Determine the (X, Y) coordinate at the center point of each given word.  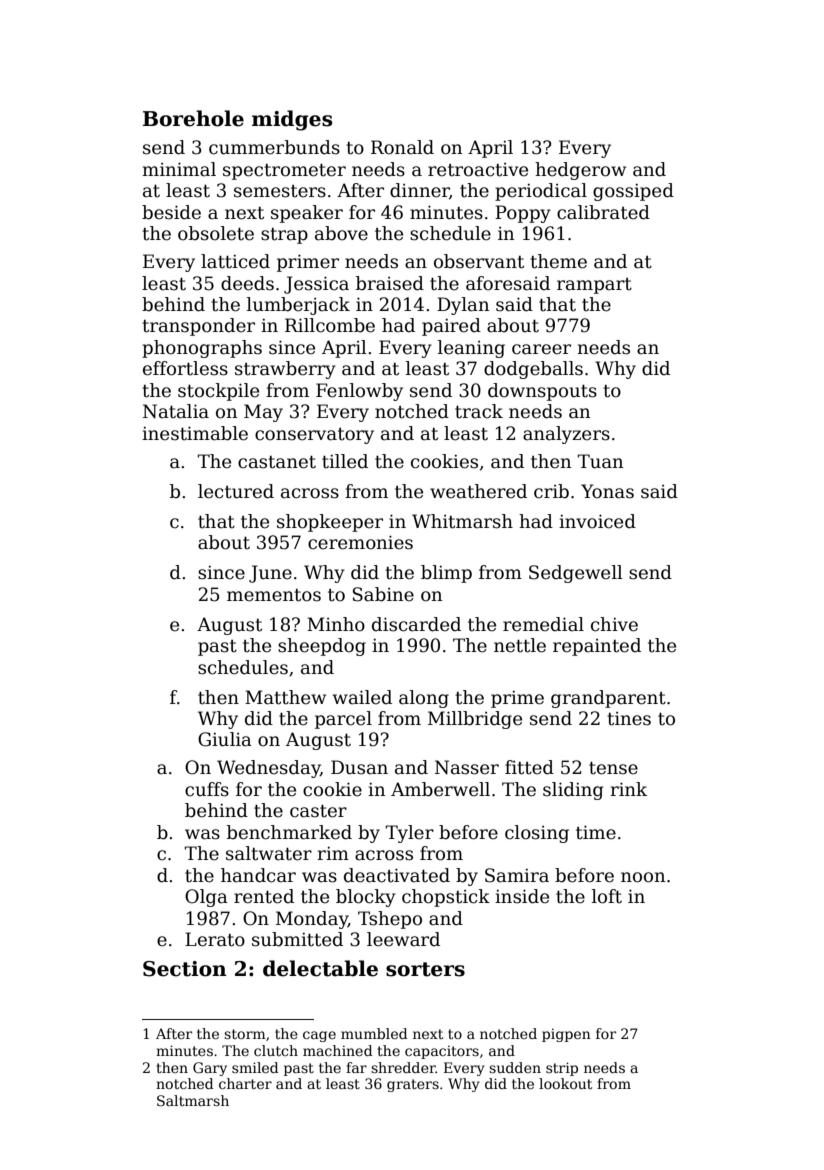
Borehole (193, 118)
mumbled (374, 1033)
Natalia (176, 411)
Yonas (607, 491)
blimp (446, 574)
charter (245, 1083)
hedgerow (580, 171)
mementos (274, 595)
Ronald (402, 147)
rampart (594, 286)
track (479, 411)
